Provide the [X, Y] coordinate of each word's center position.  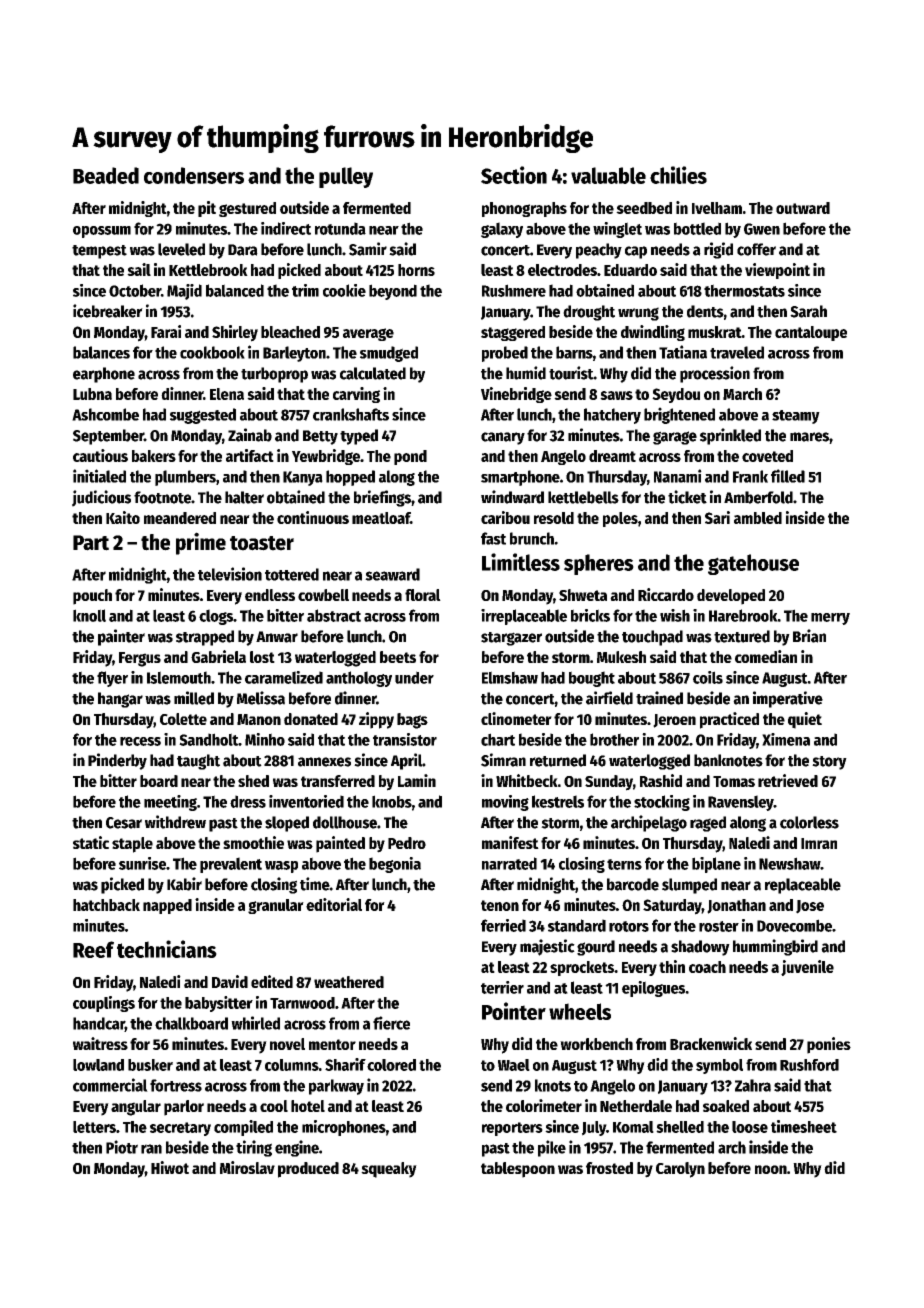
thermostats [744, 290]
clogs [216, 617]
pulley [346, 177]
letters [94, 1127]
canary [503, 438]
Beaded [106, 175]
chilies [678, 175]
